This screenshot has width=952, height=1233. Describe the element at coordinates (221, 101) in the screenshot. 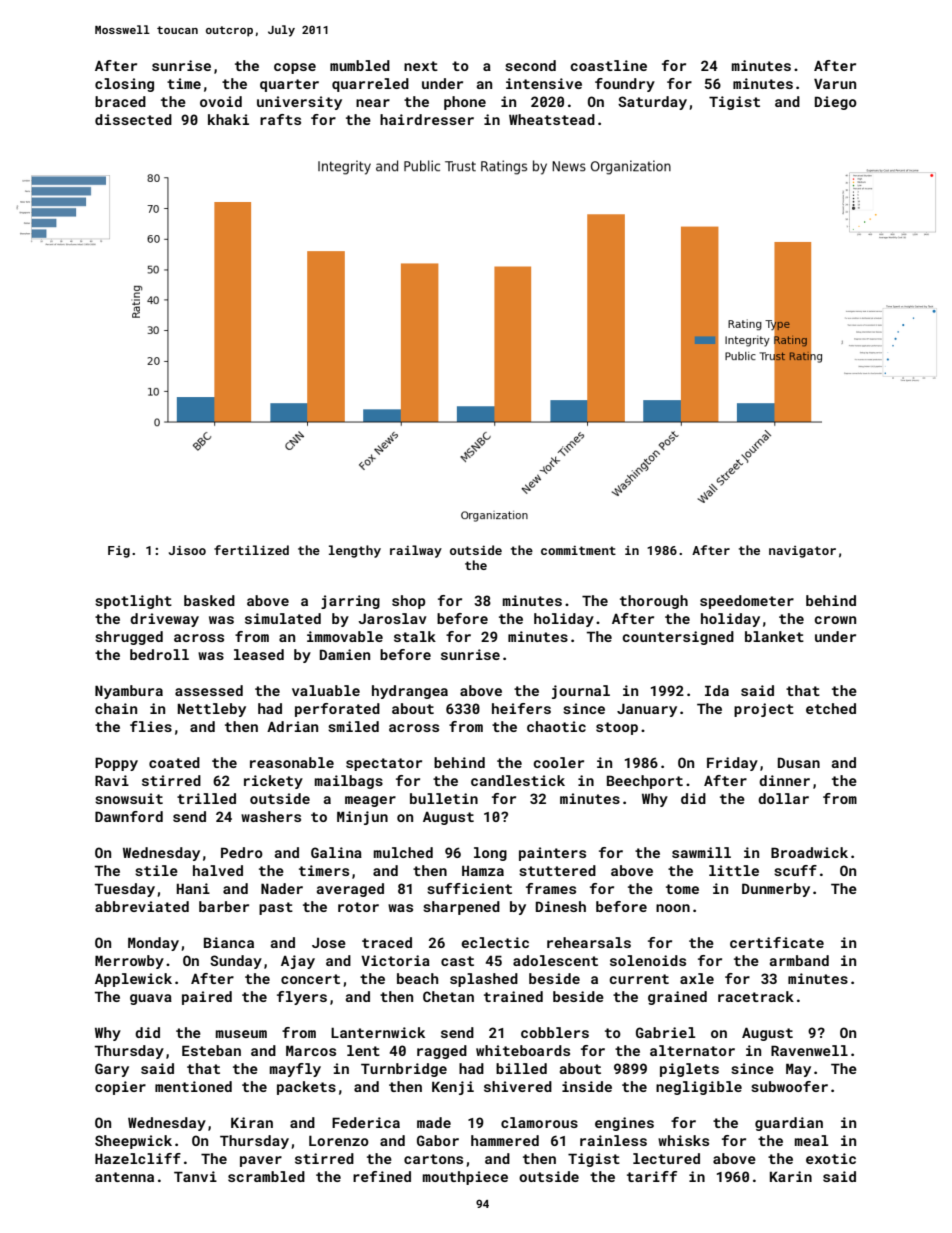

I see `ovoid` at that location.
